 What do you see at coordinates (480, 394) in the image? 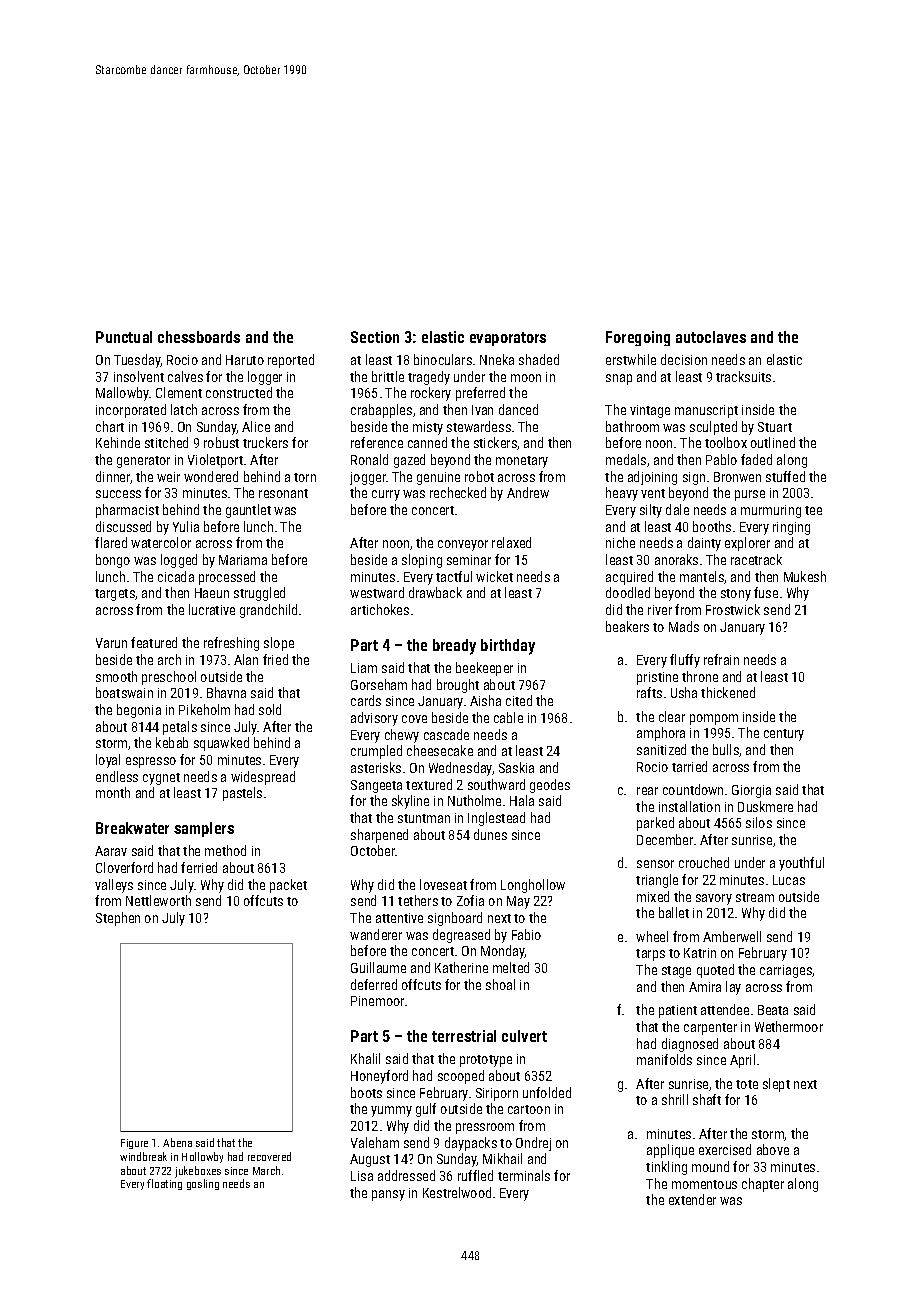
I see `preferred` at bounding box center [480, 394].
